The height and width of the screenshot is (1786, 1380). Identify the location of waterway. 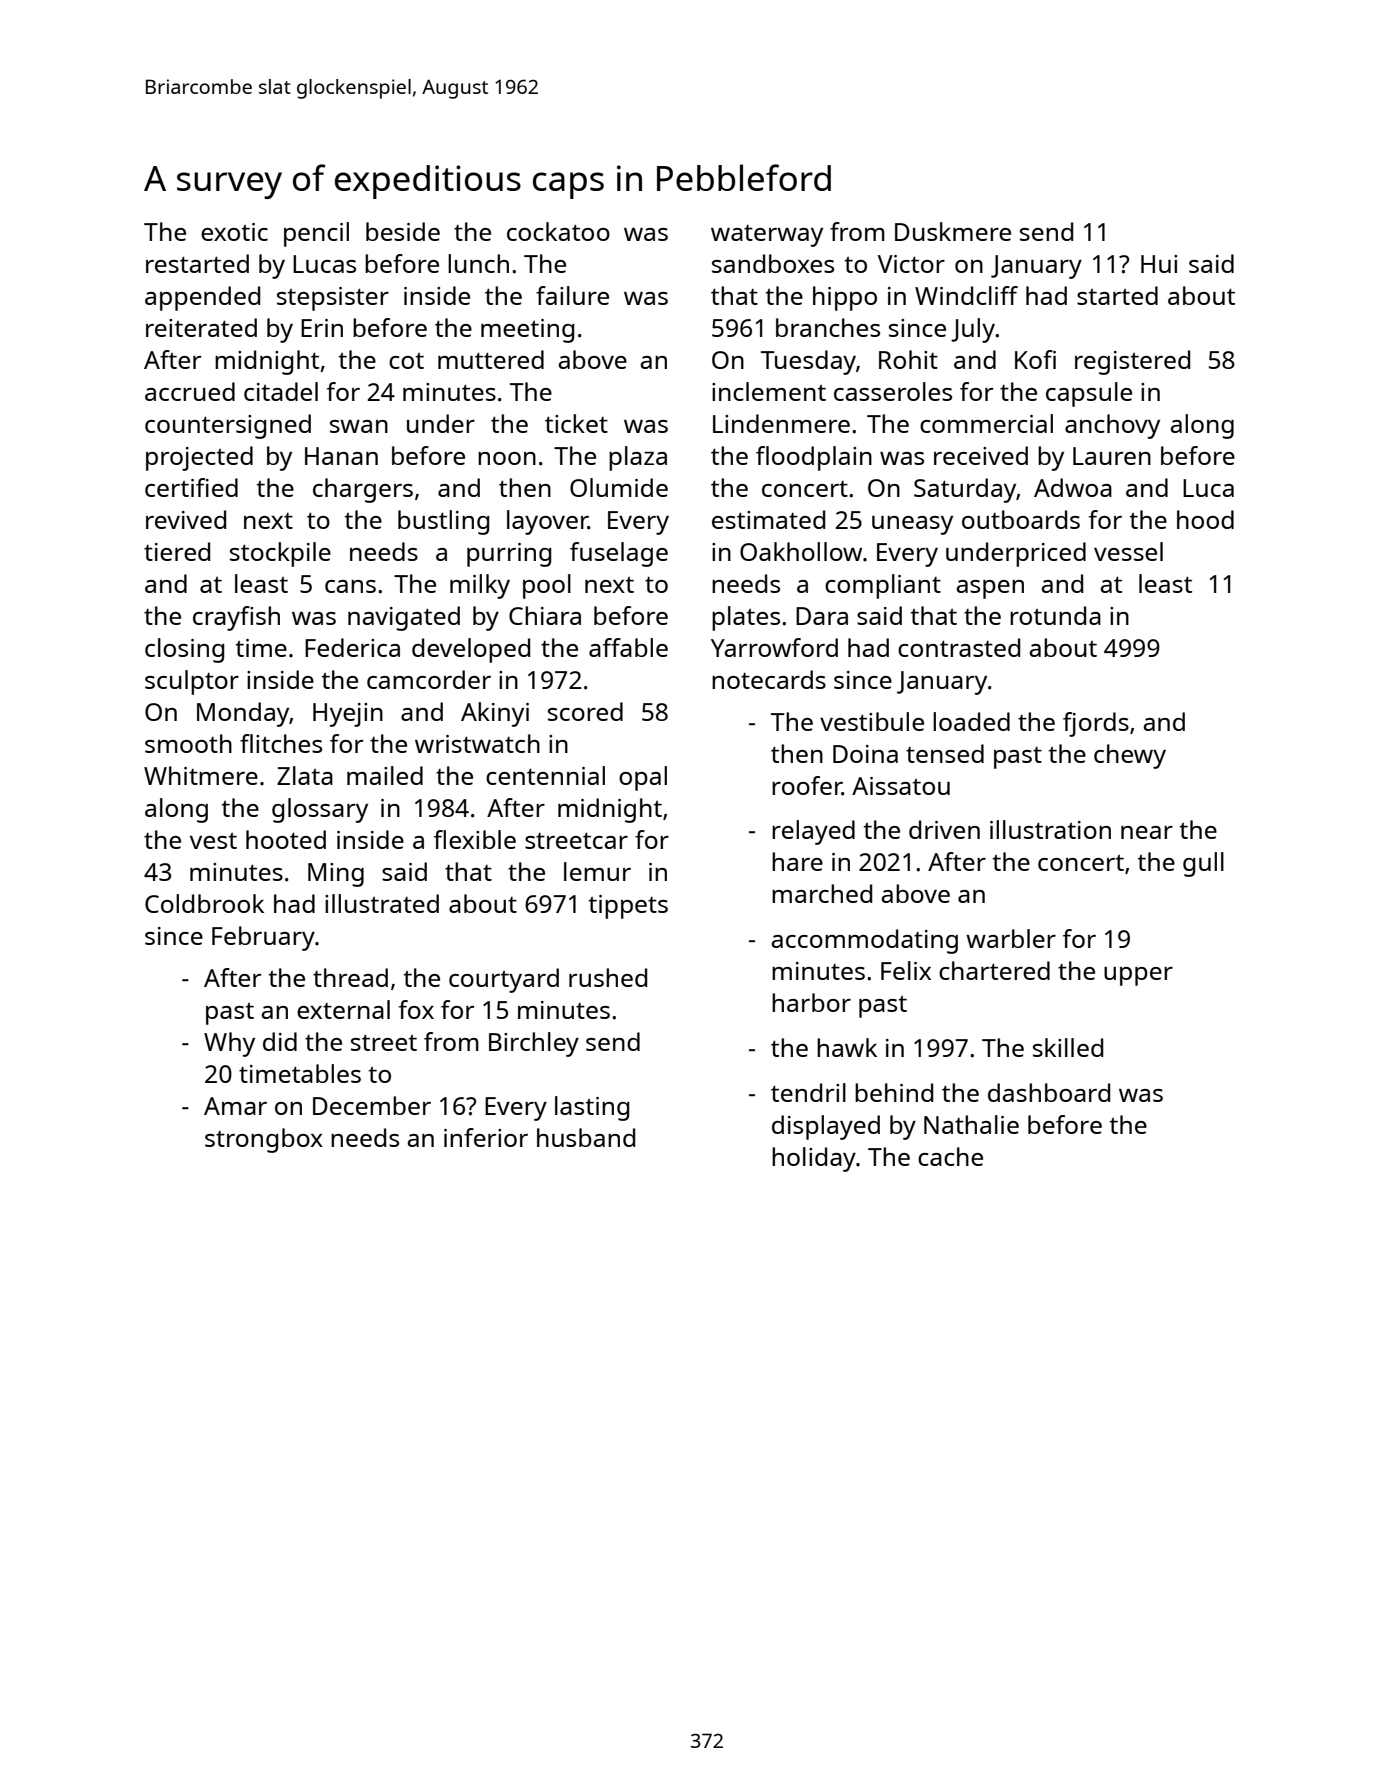
(767, 236).
